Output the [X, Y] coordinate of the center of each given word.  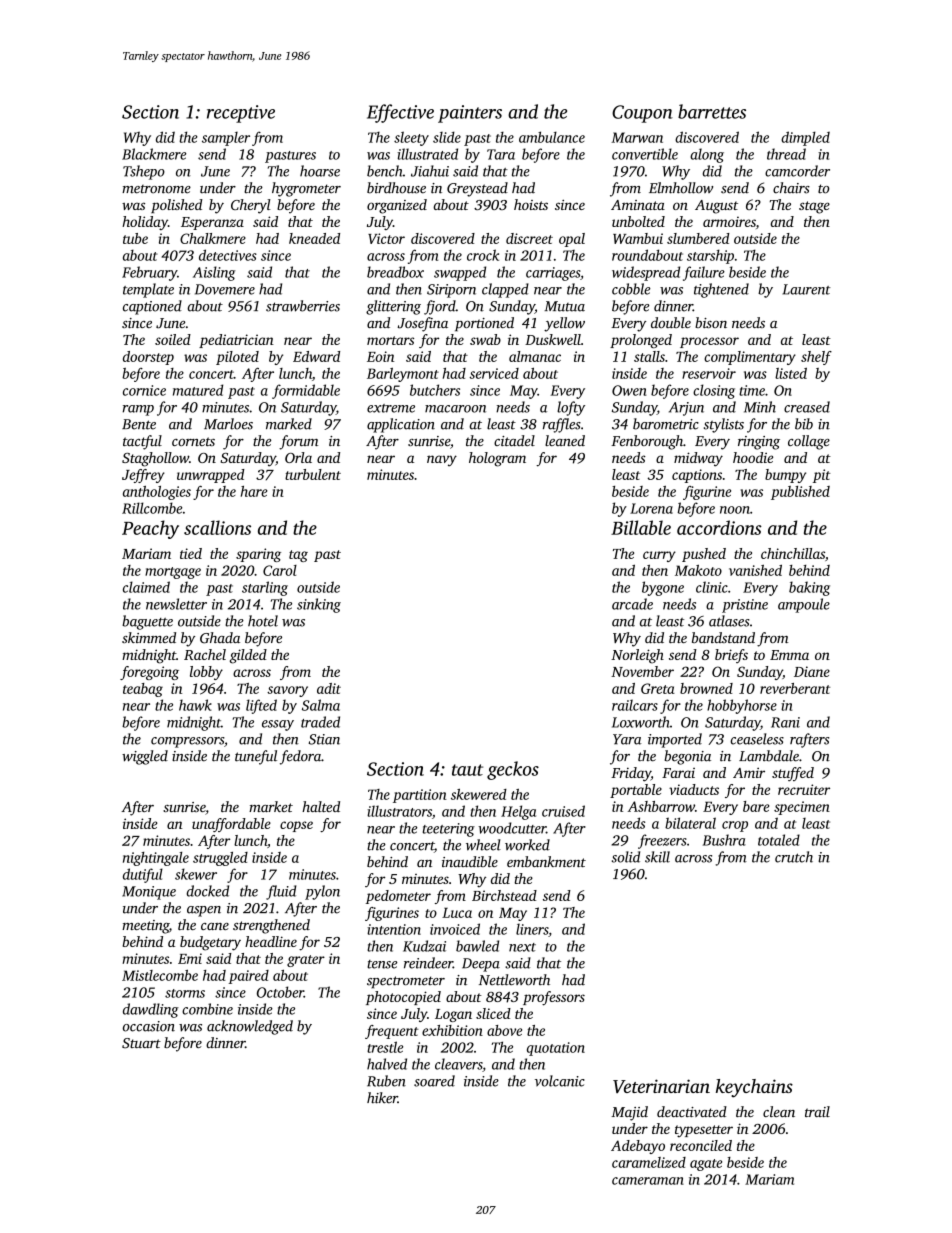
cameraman [648, 1181]
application [401, 425]
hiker [382, 1098]
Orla [298, 457]
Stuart [141, 1043]
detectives [228, 255]
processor [709, 342]
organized [397, 206]
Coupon [642, 114]
